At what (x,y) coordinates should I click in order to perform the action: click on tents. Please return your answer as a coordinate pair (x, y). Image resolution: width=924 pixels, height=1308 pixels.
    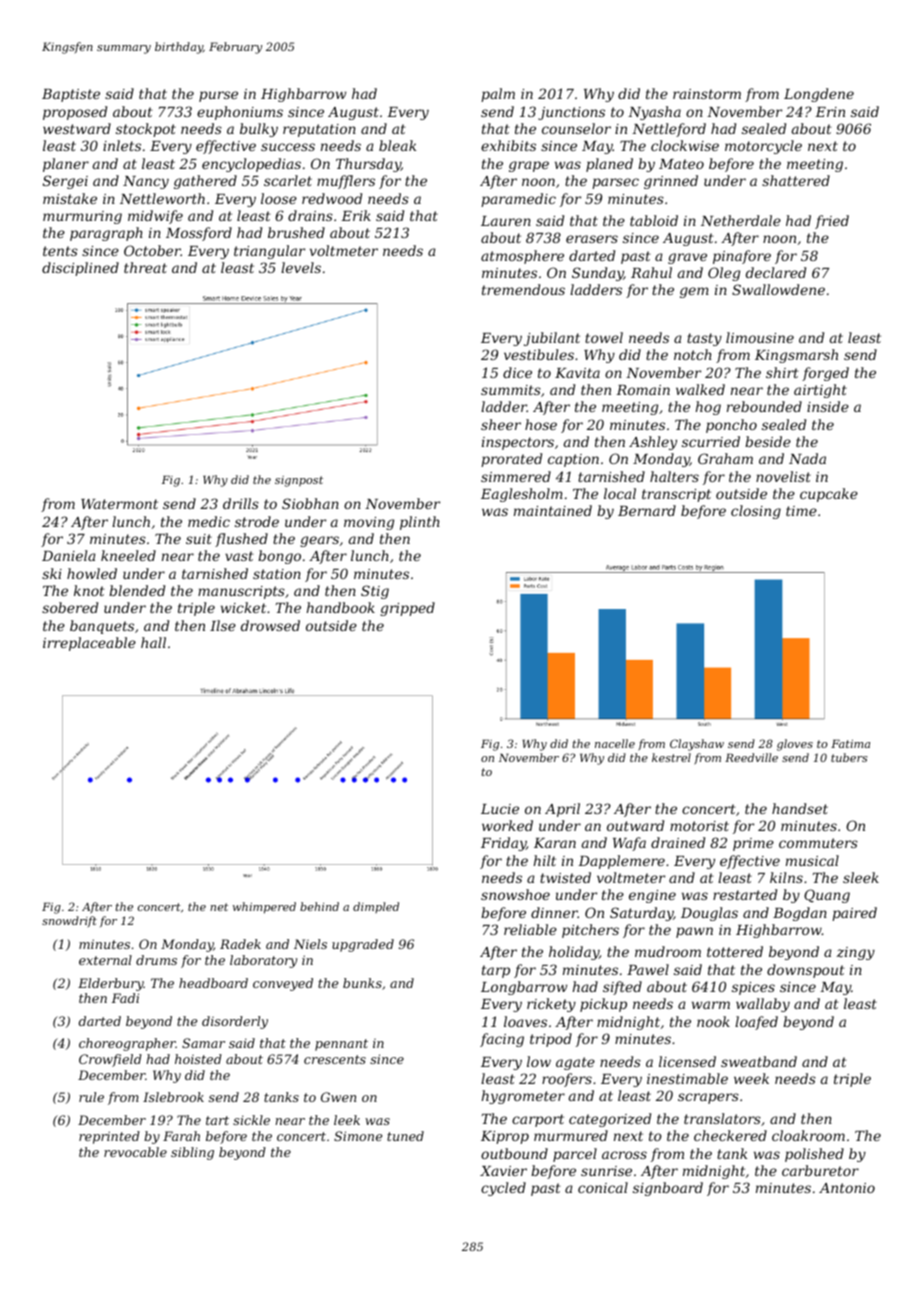
    Looking at the image, I should click on (60, 251).
